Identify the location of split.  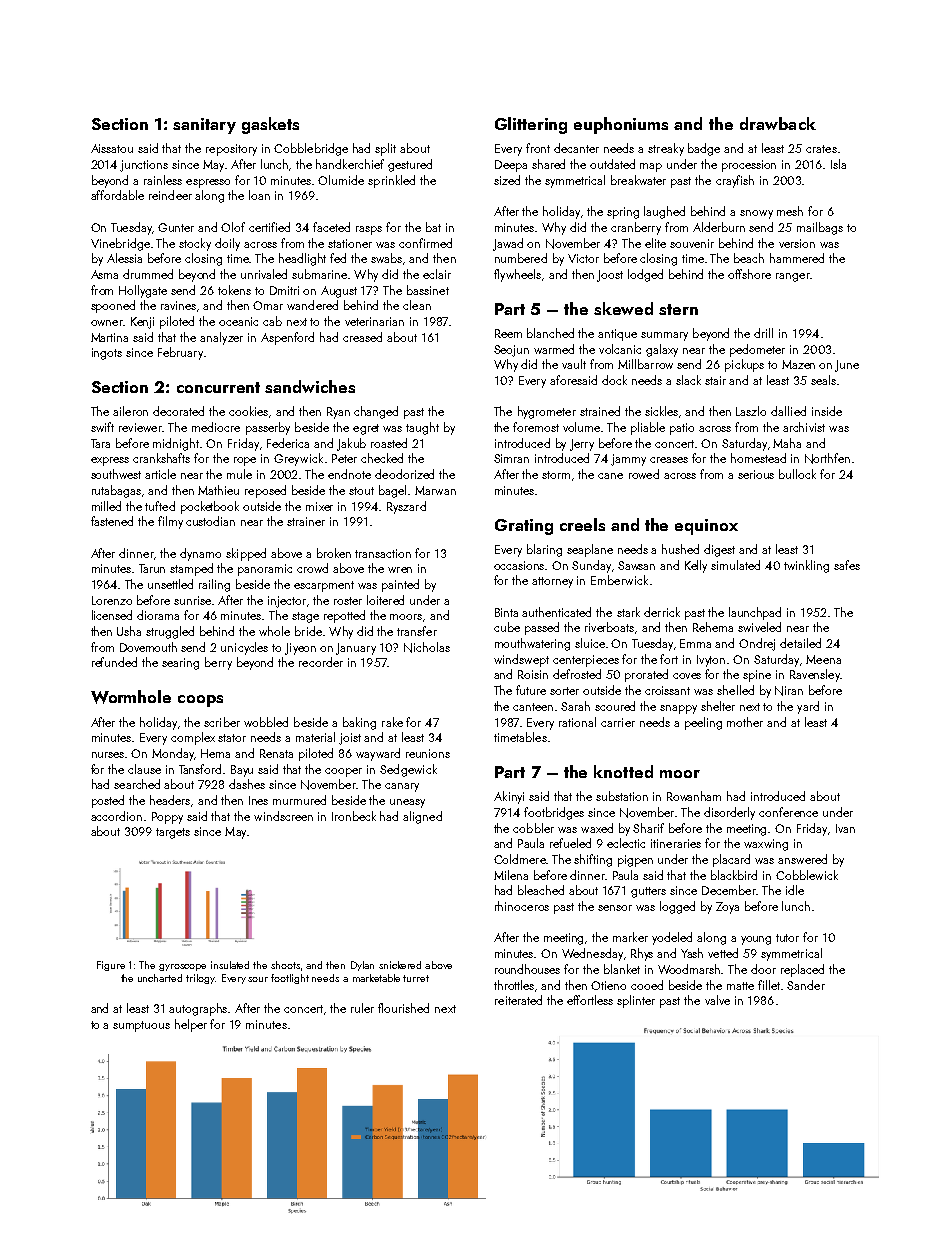
(385, 149).
